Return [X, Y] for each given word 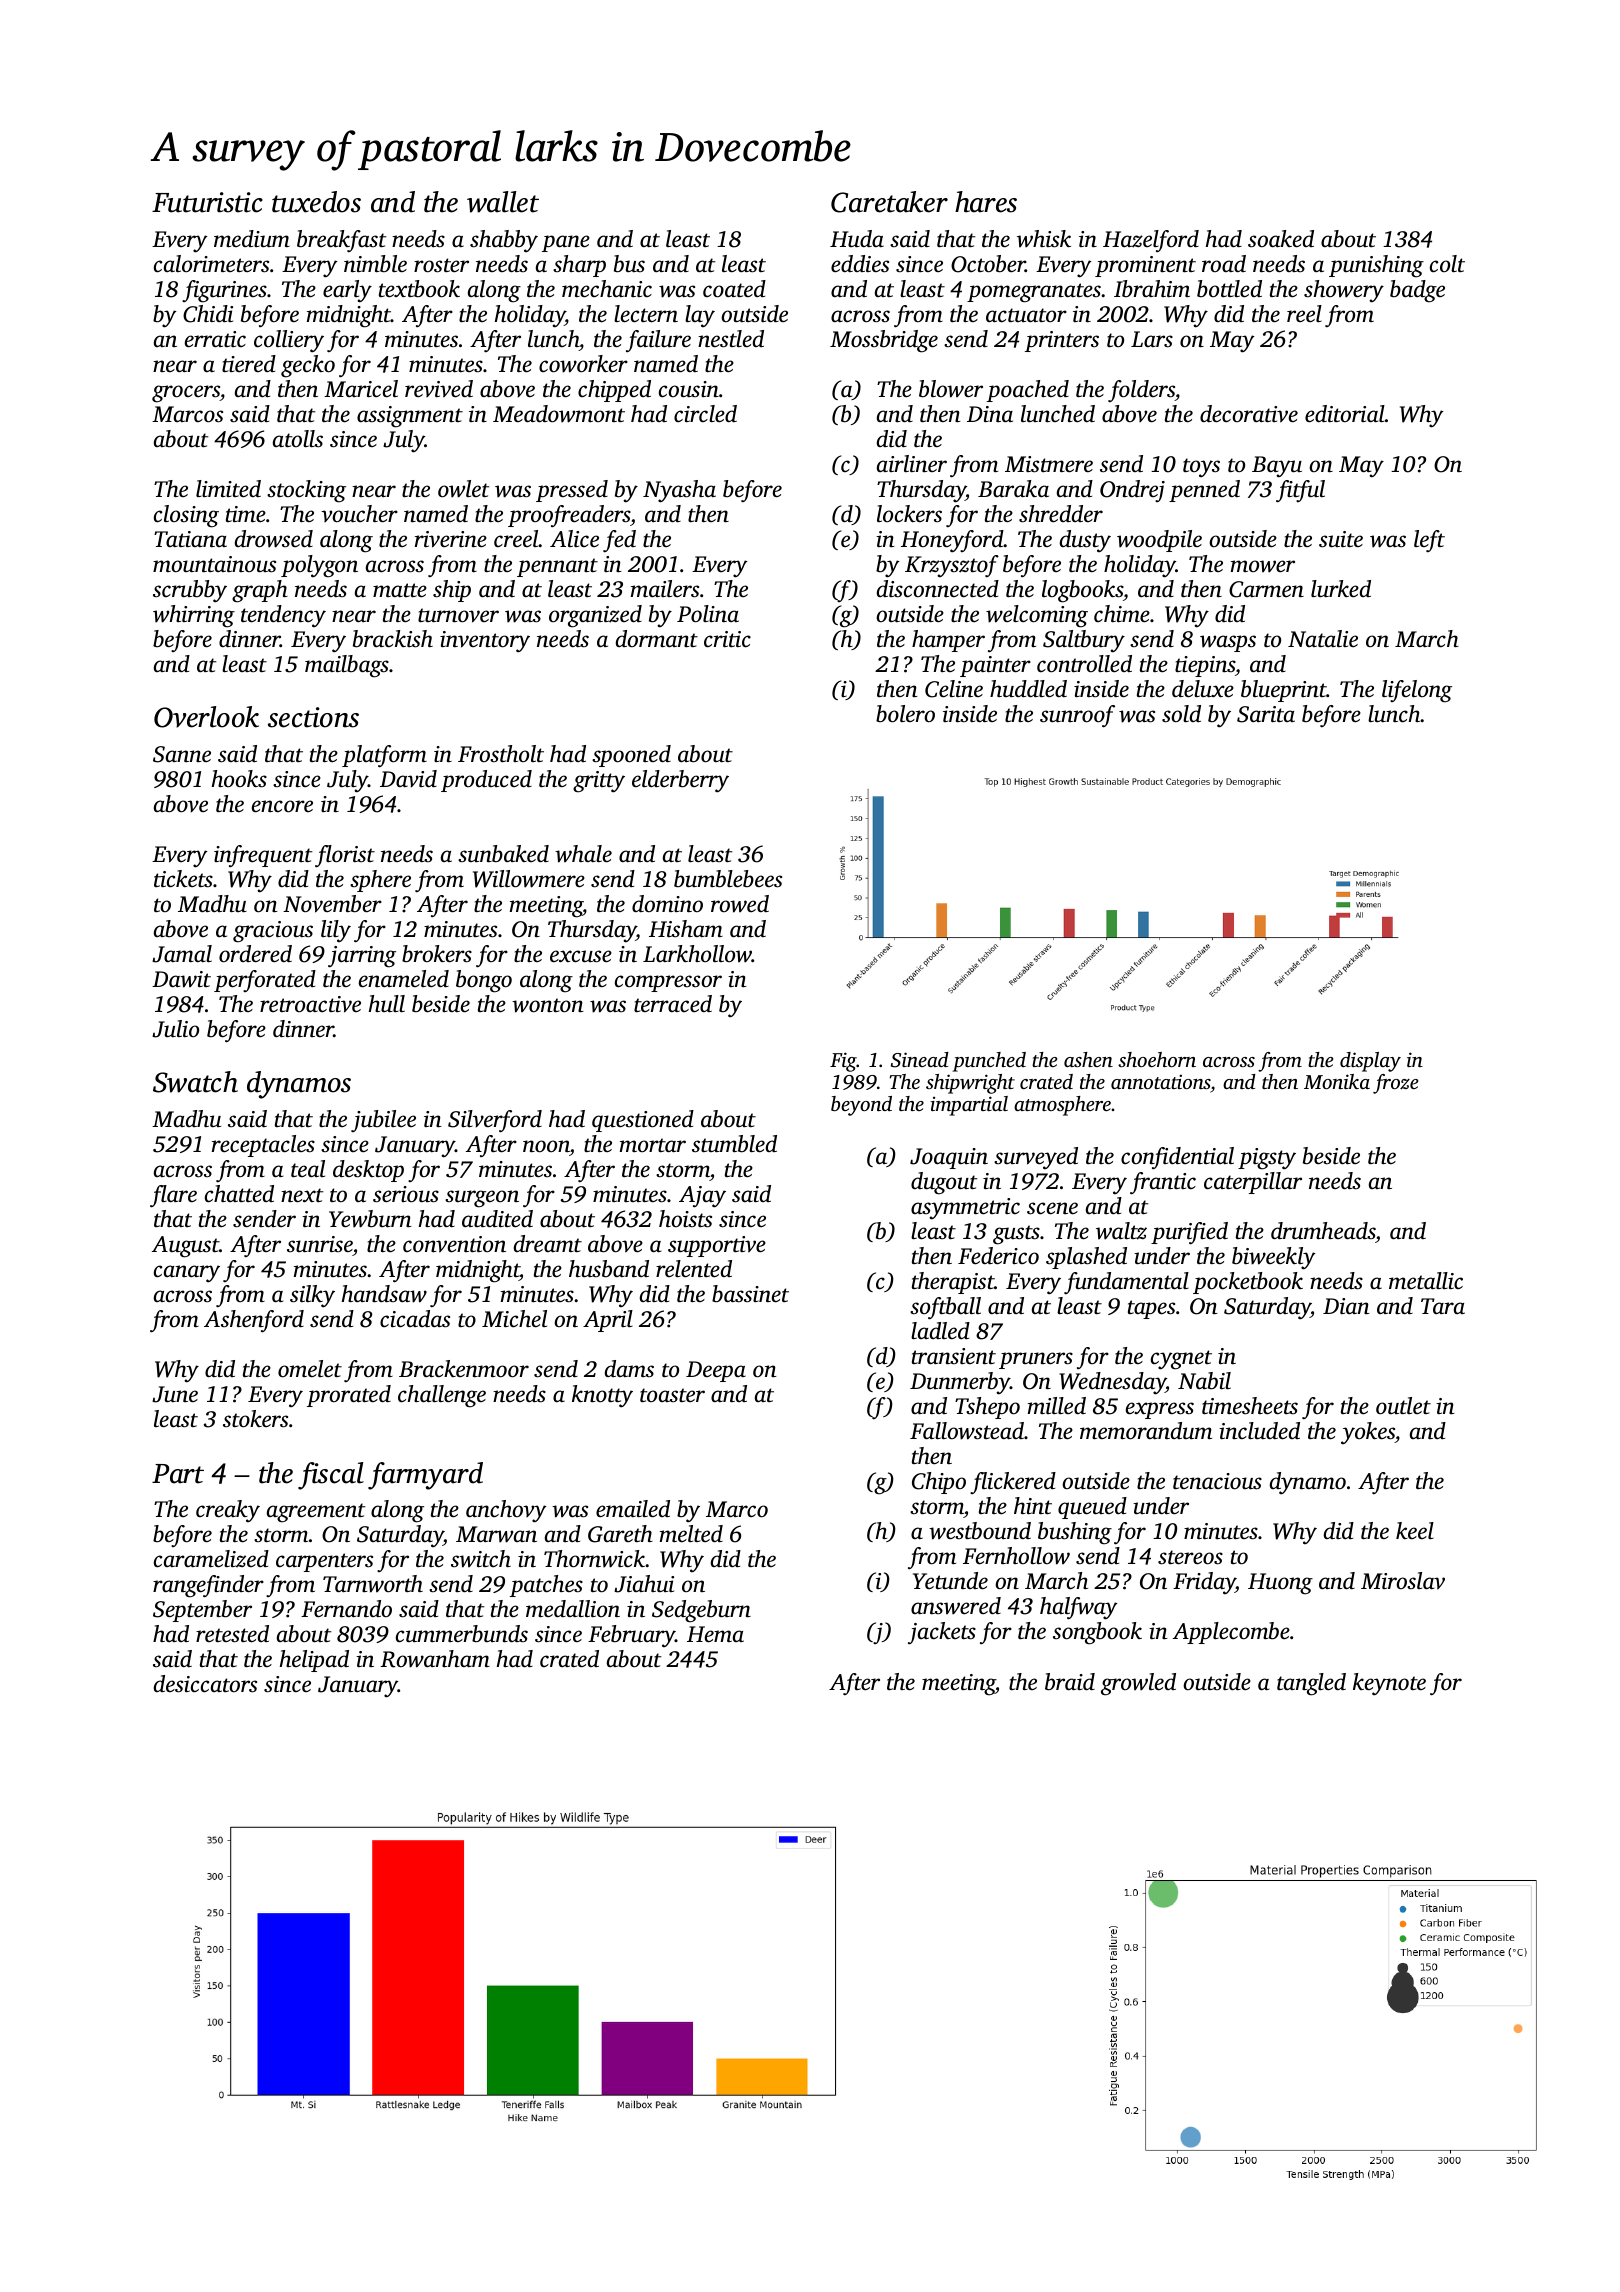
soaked [1281, 239]
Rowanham [435, 1659]
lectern [646, 314]
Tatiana [190, 539]
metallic [1426, 1281]
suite [1341, 539]
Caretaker [889, 202]
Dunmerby [960, 1383]
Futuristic [207, 202]
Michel [514, 1319]
